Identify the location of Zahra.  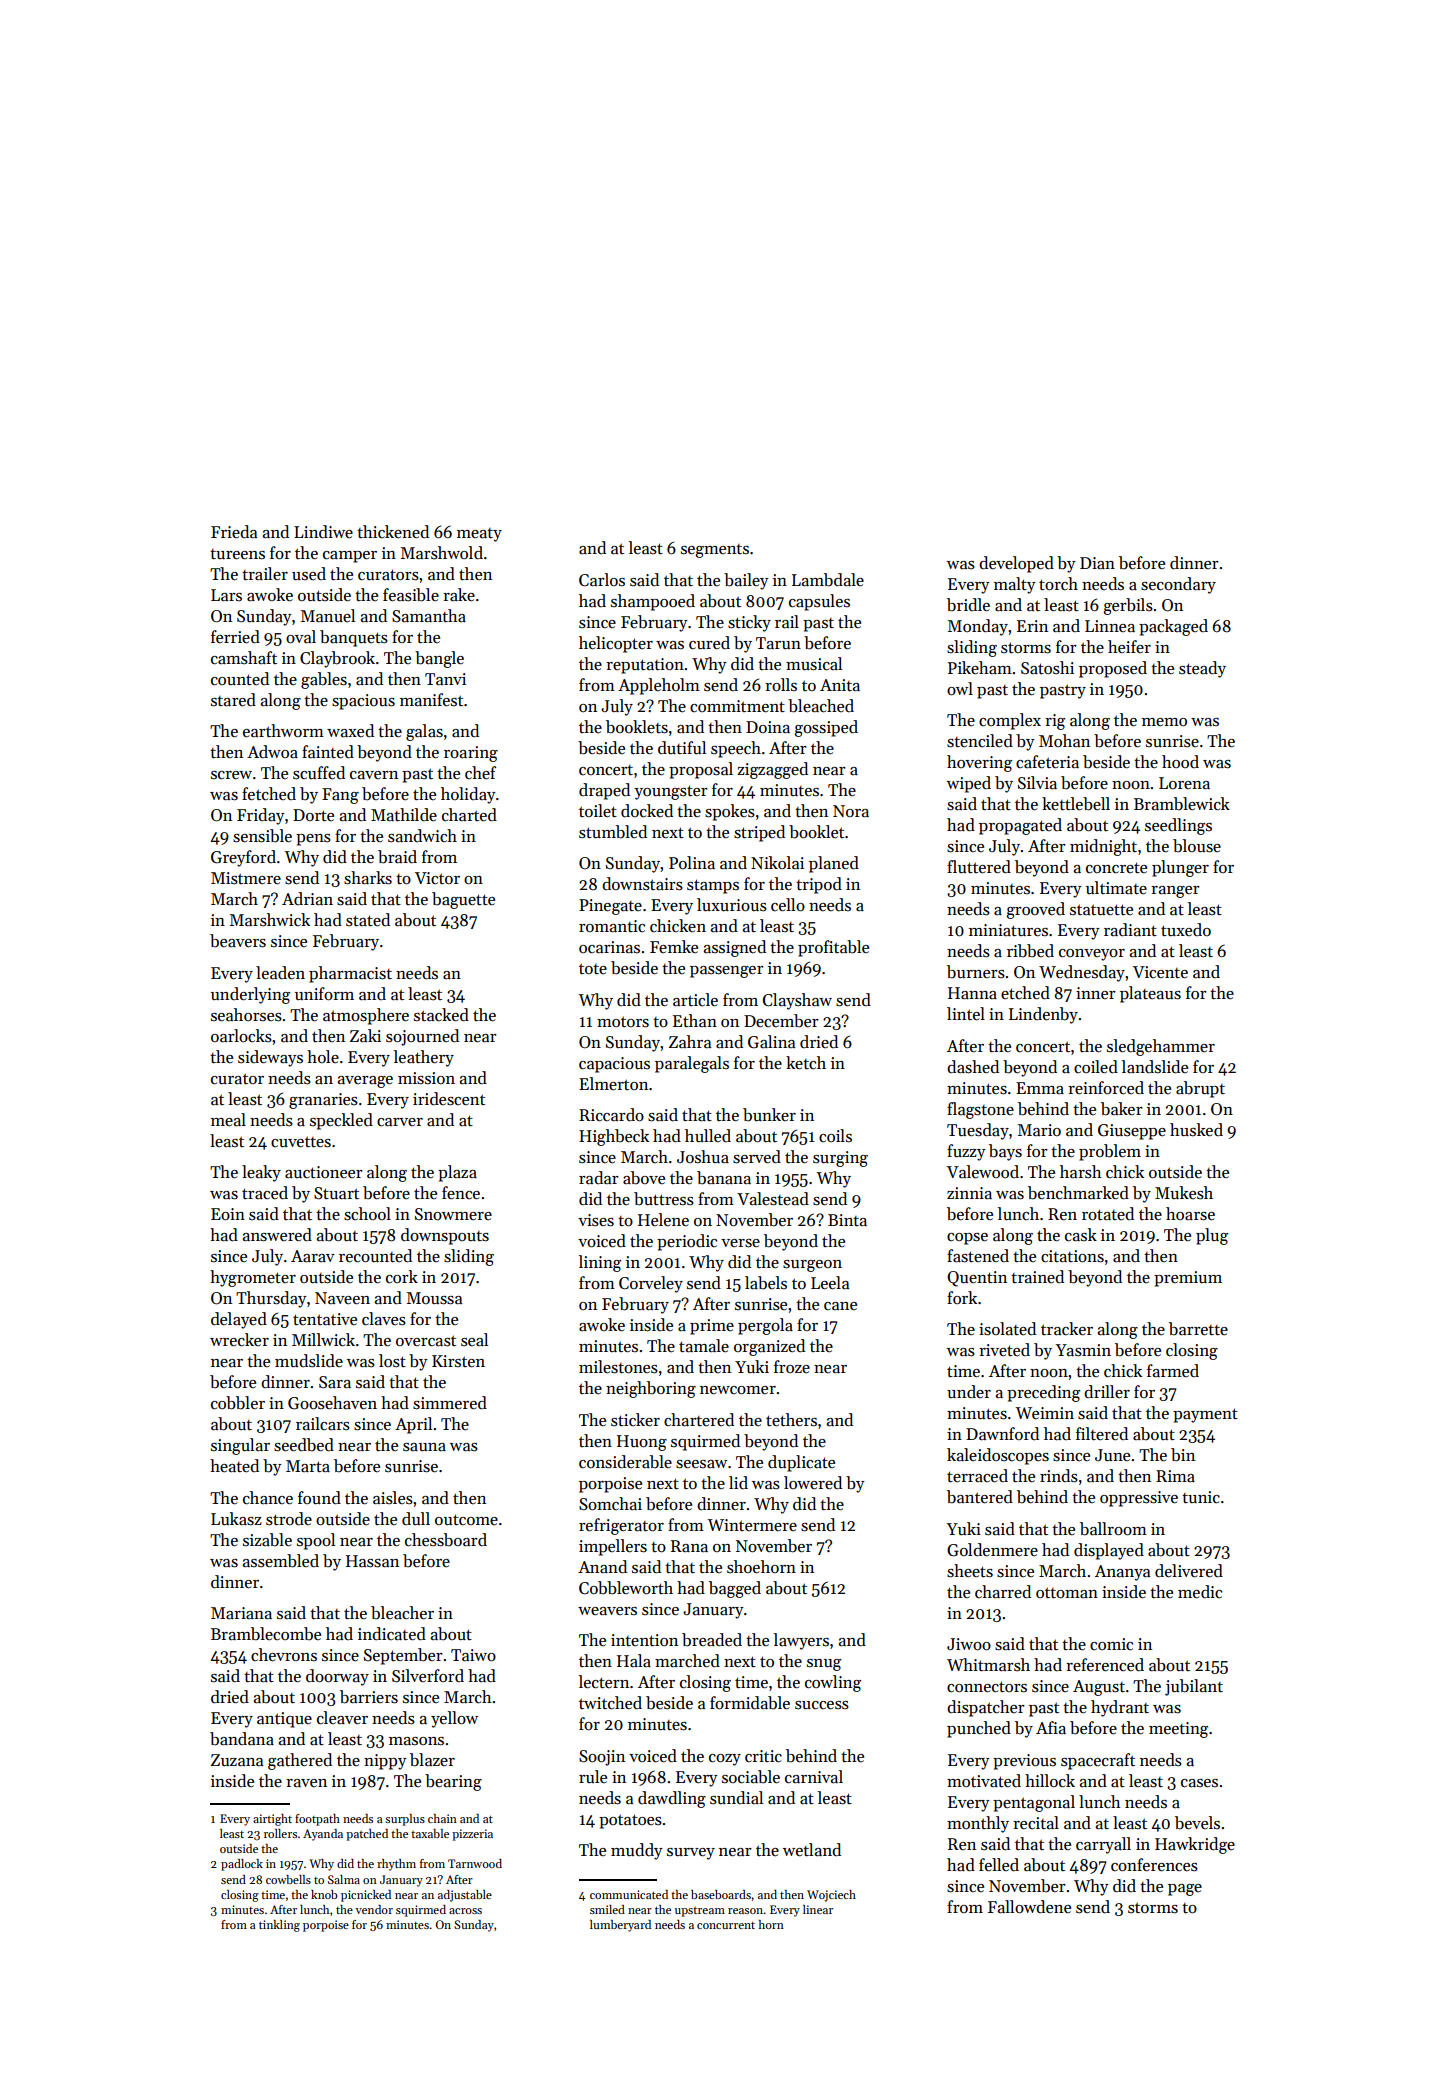
(690, 1042).
